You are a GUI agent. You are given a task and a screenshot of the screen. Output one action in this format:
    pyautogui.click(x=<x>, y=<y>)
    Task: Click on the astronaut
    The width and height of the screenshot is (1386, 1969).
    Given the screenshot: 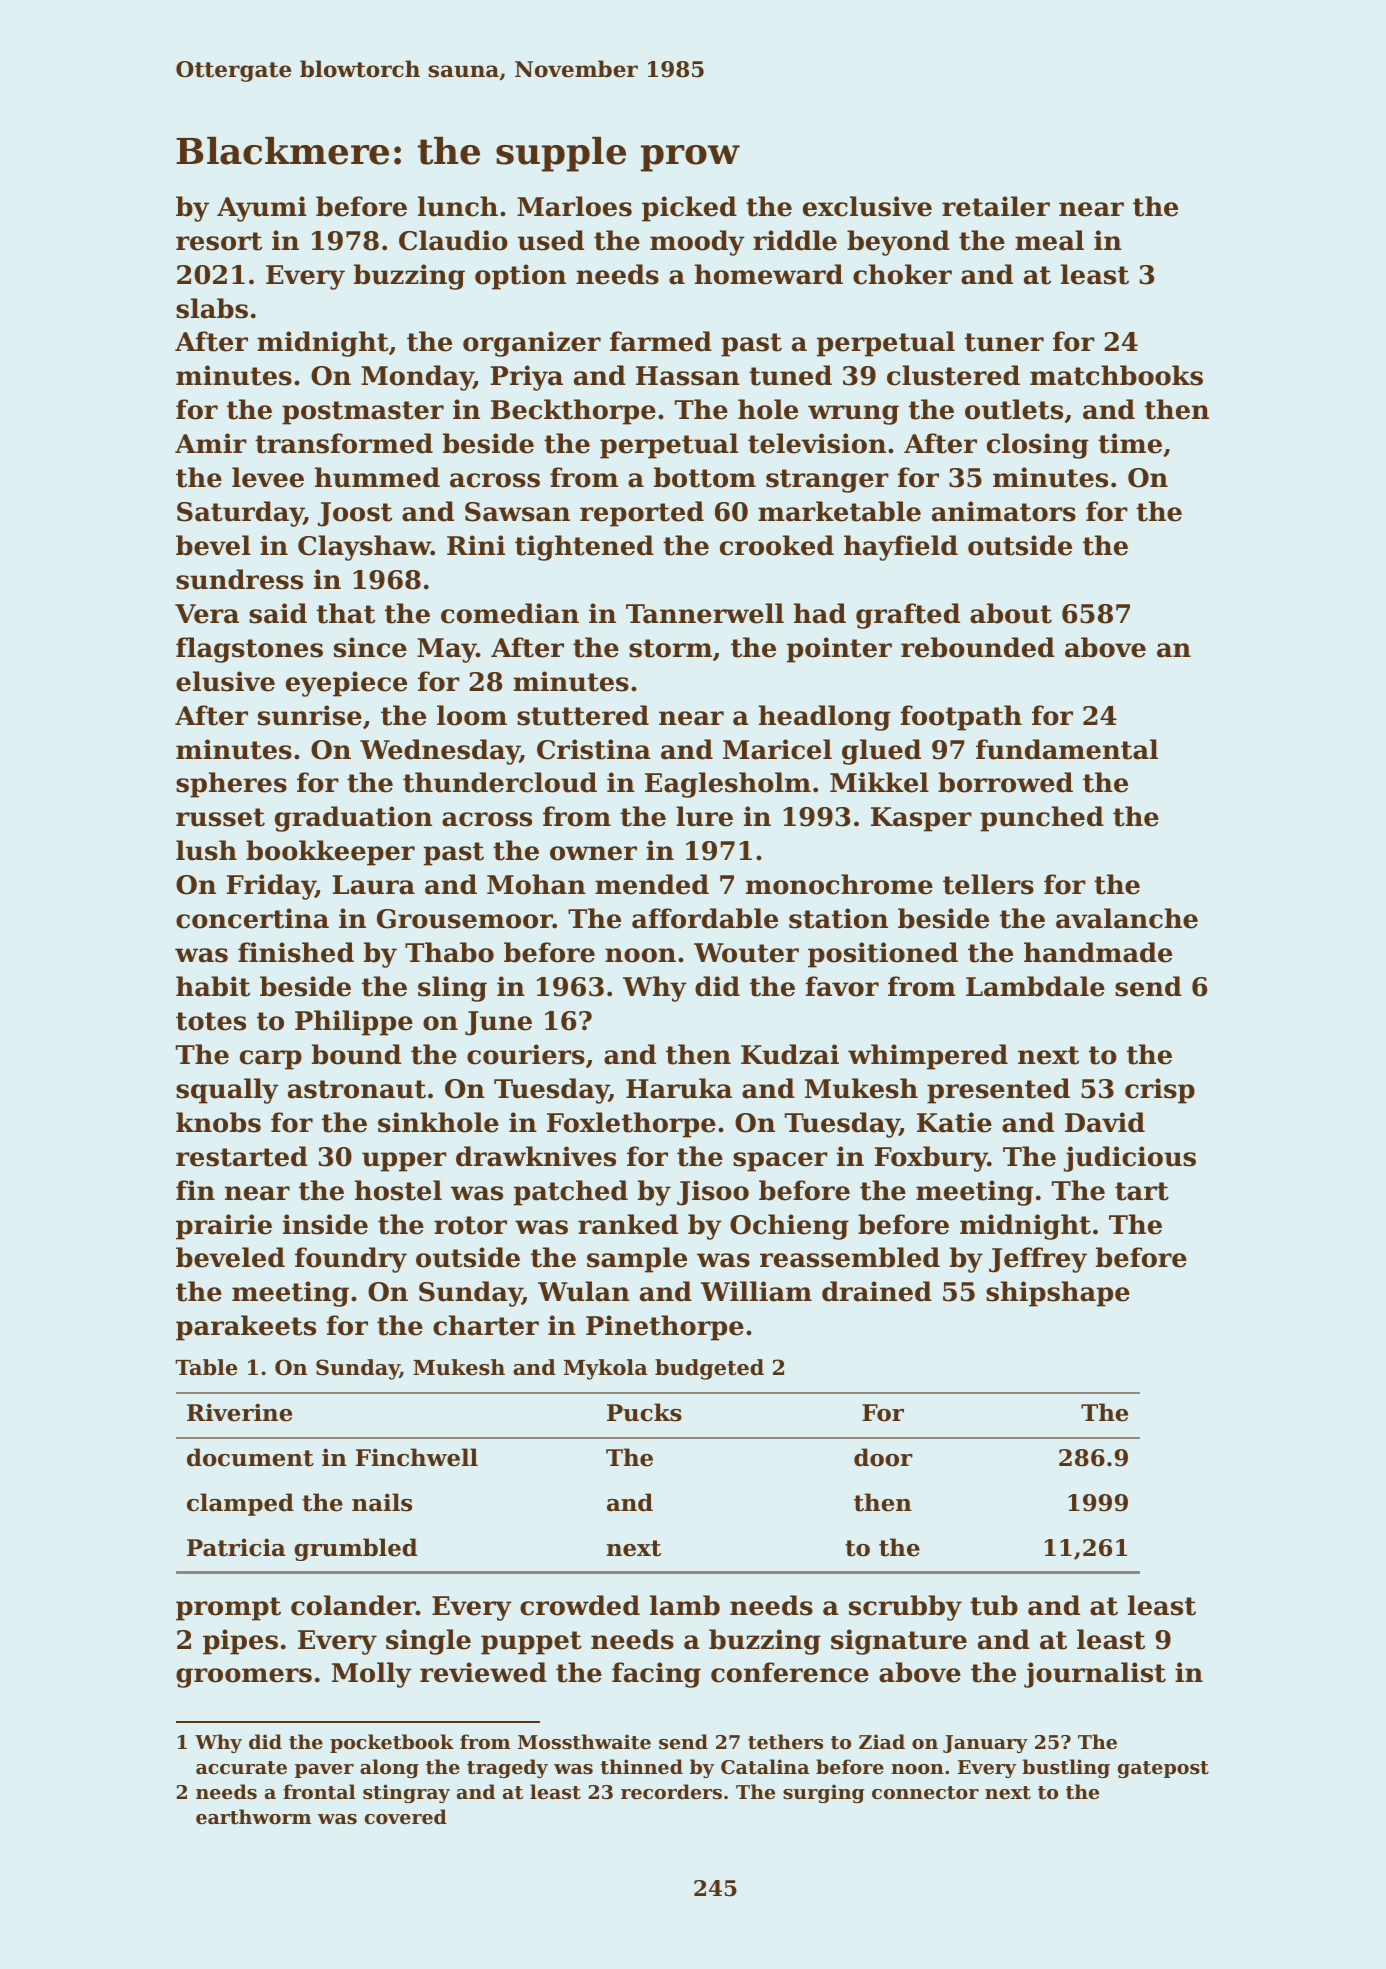 What is the action you would take?
    pyautogui.click(x=357, y=1089)
